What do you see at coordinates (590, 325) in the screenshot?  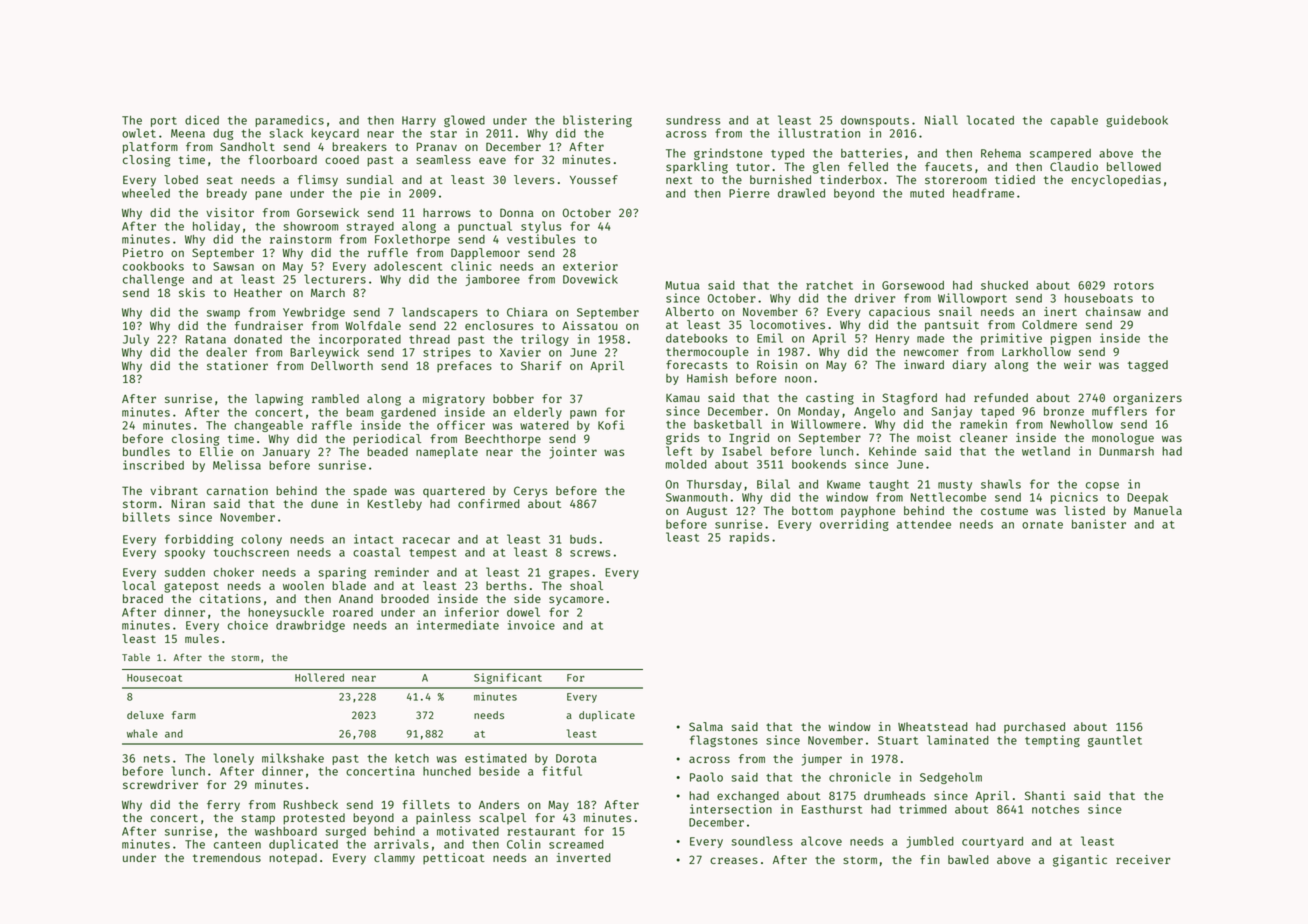 I see `Aissatou` at bounding box center [590, 325].
